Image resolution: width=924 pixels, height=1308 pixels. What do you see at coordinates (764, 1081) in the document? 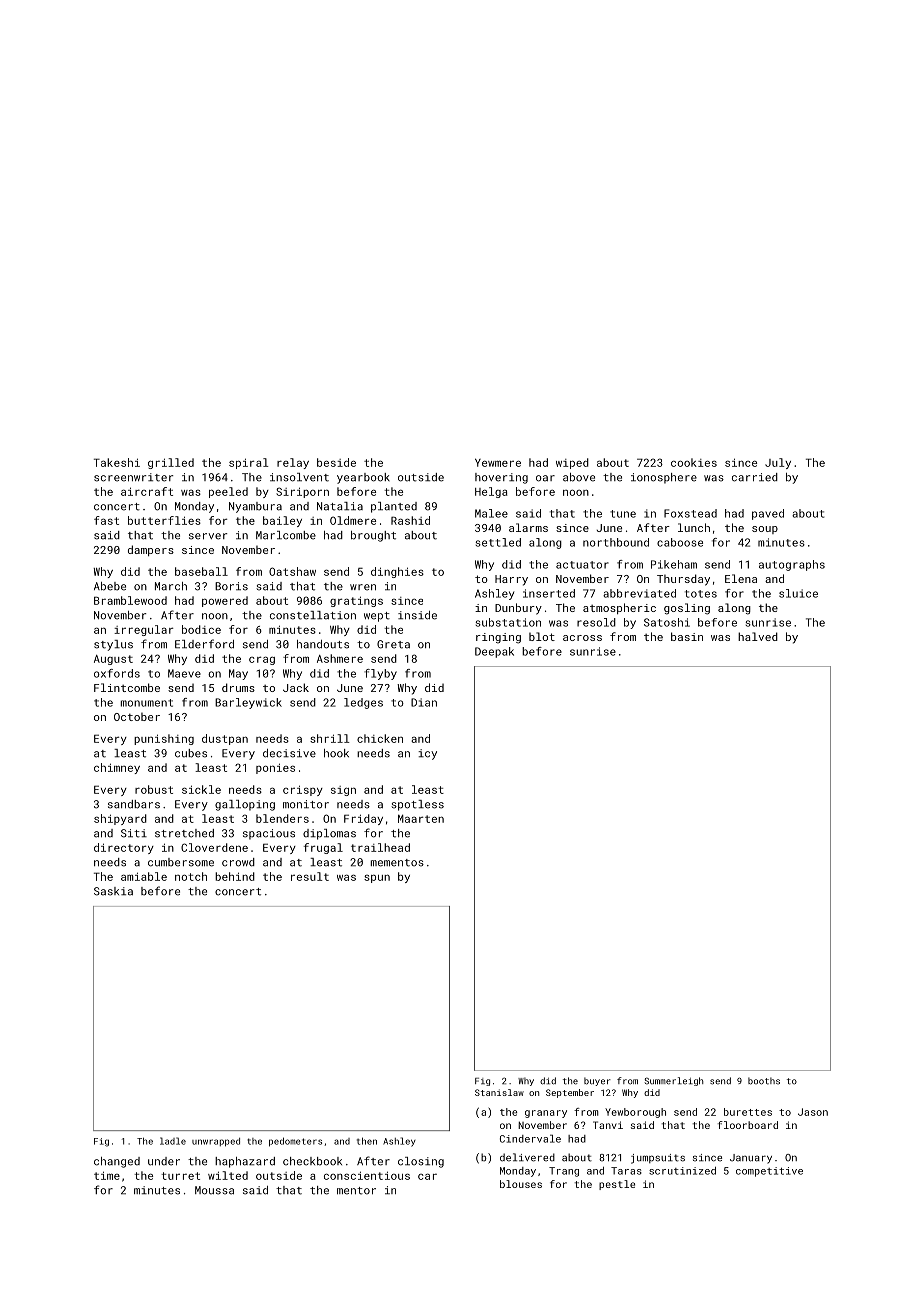
I see `booths` at bounding box center [764, 1081].
